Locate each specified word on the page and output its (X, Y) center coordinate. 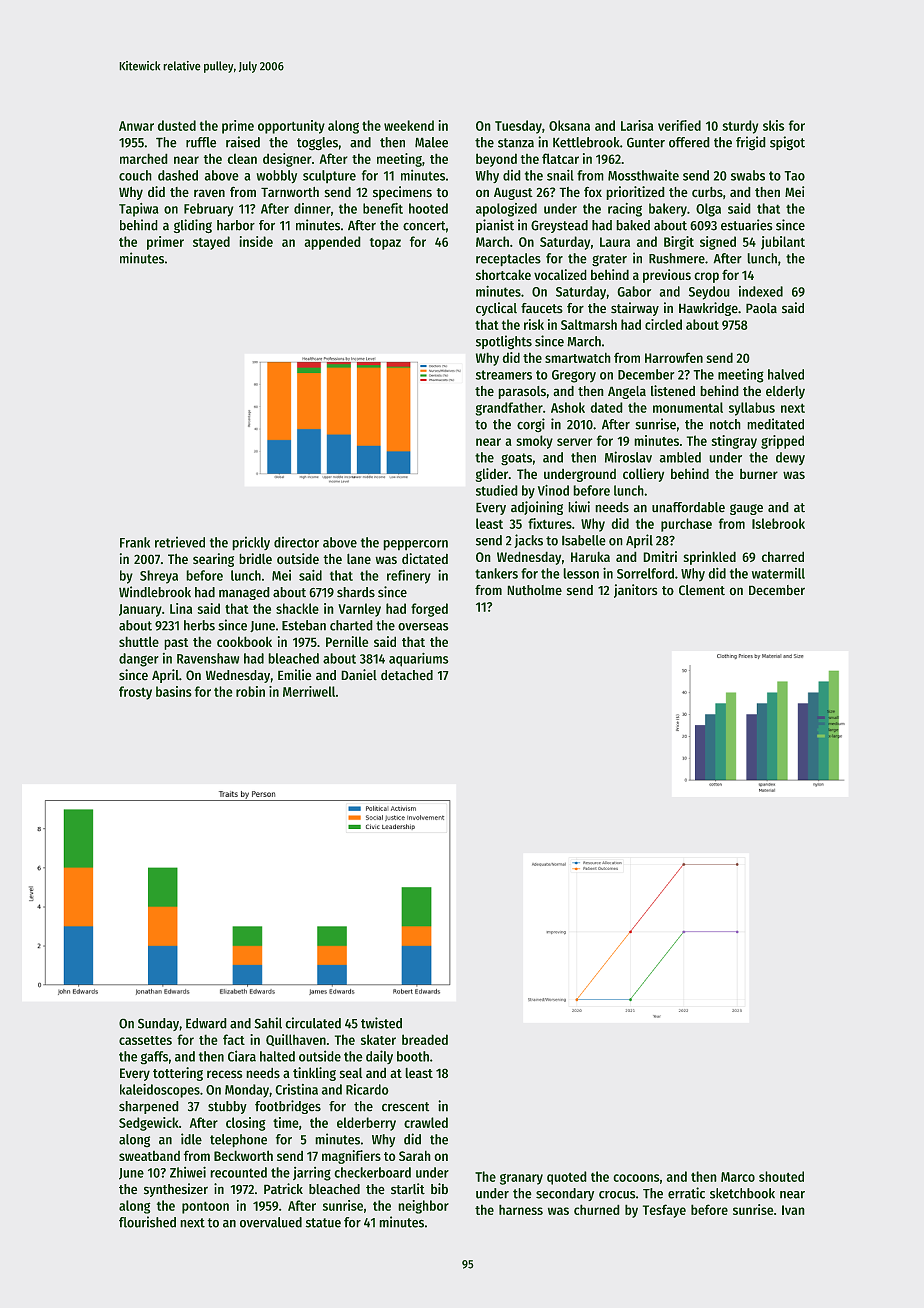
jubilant (783, 243)
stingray (734, 442)
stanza (516, 143)
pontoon (205, 1207)
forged (429, 610)
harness (521, 1209)
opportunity (291, 127)
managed (244, 593)
